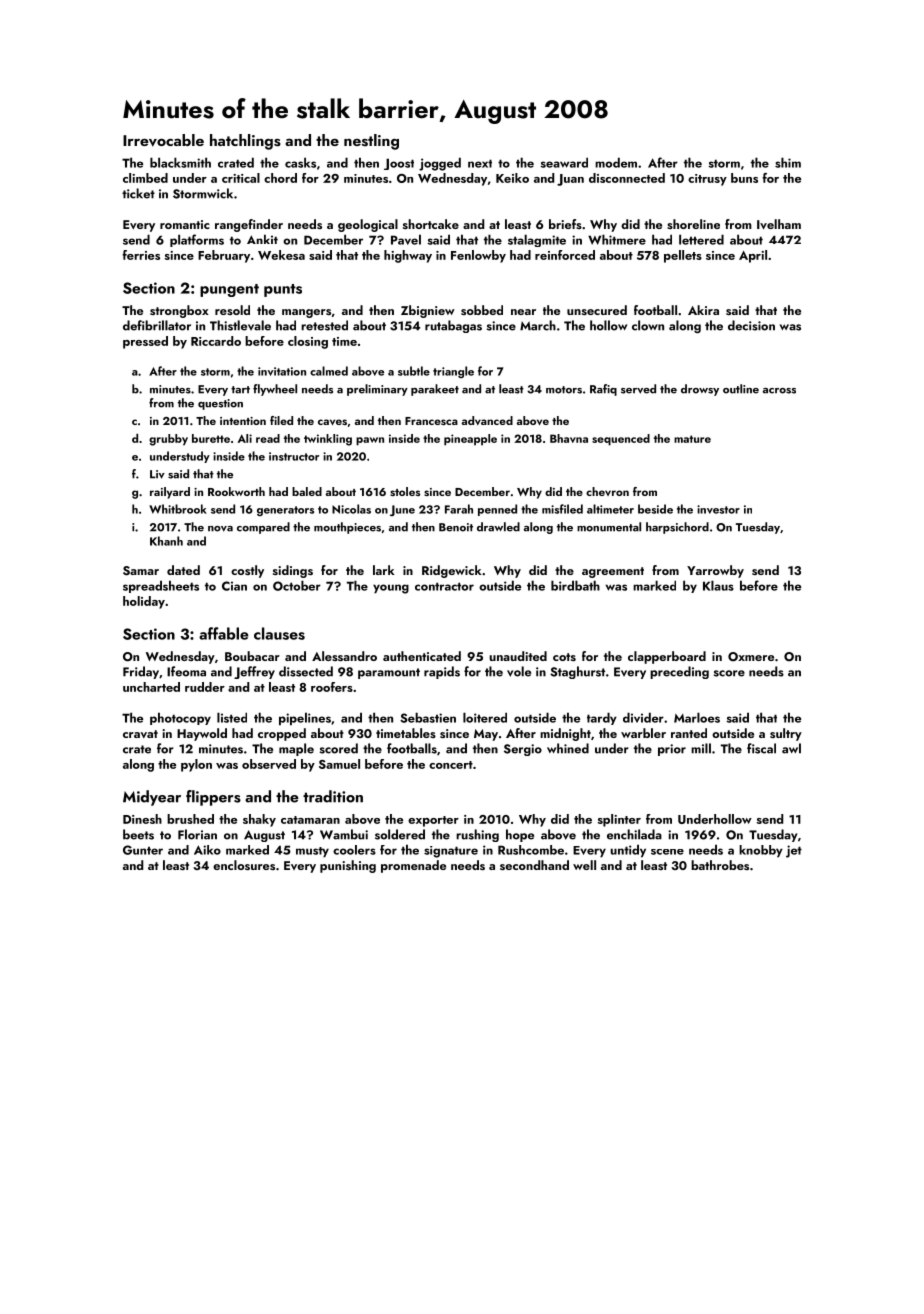 This screenshot has height=1314, width=924. I want to click on mill, so click(701, 748).
